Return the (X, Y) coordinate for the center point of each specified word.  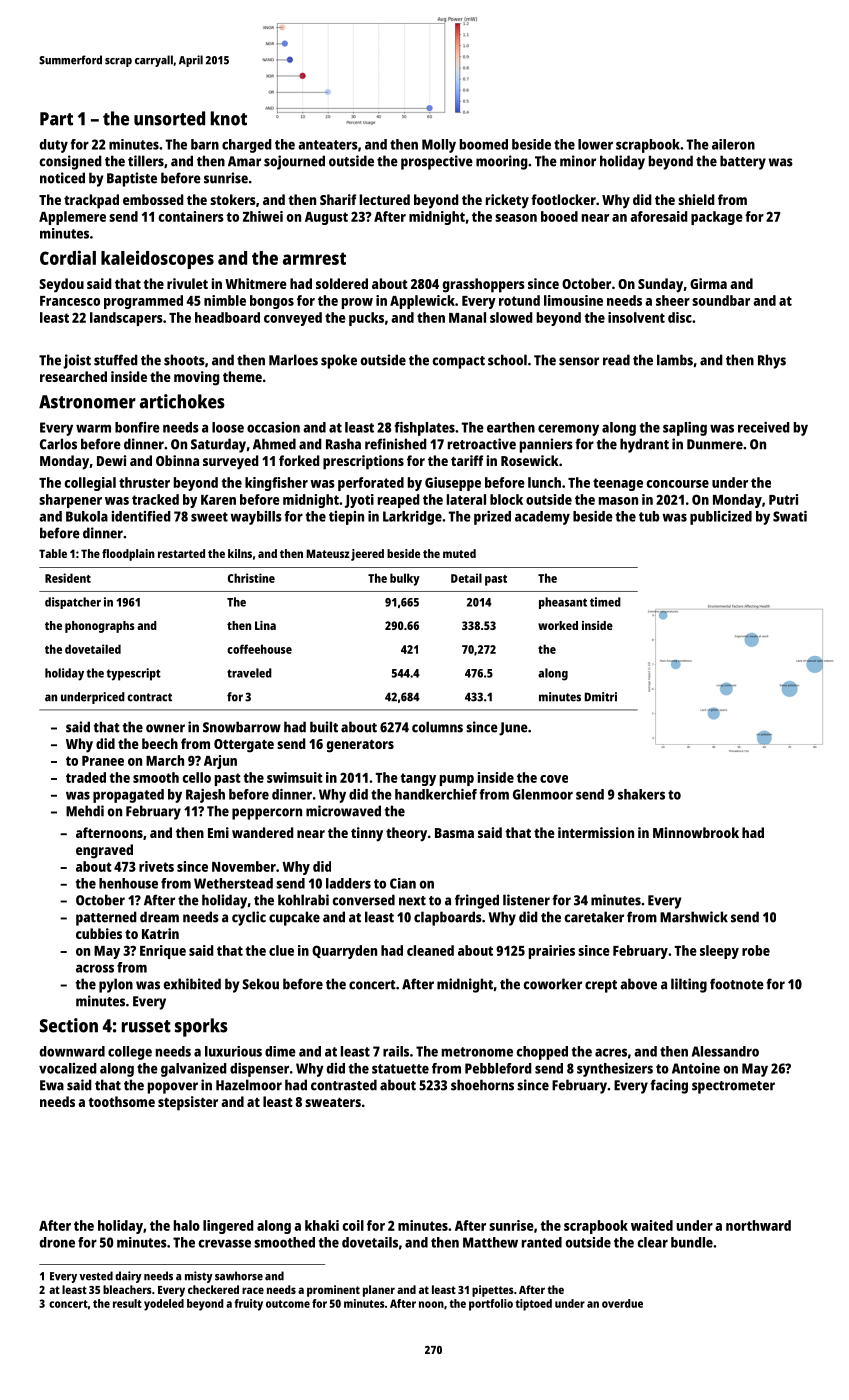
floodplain (128, 555)
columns (437, 727)
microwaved (343, 811)
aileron (733, 144)
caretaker (594, 917)
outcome (288, 1304)
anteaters (328, 145)
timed (605, 602)
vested (96, 1276)
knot (228, 118)
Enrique (163, 952)
